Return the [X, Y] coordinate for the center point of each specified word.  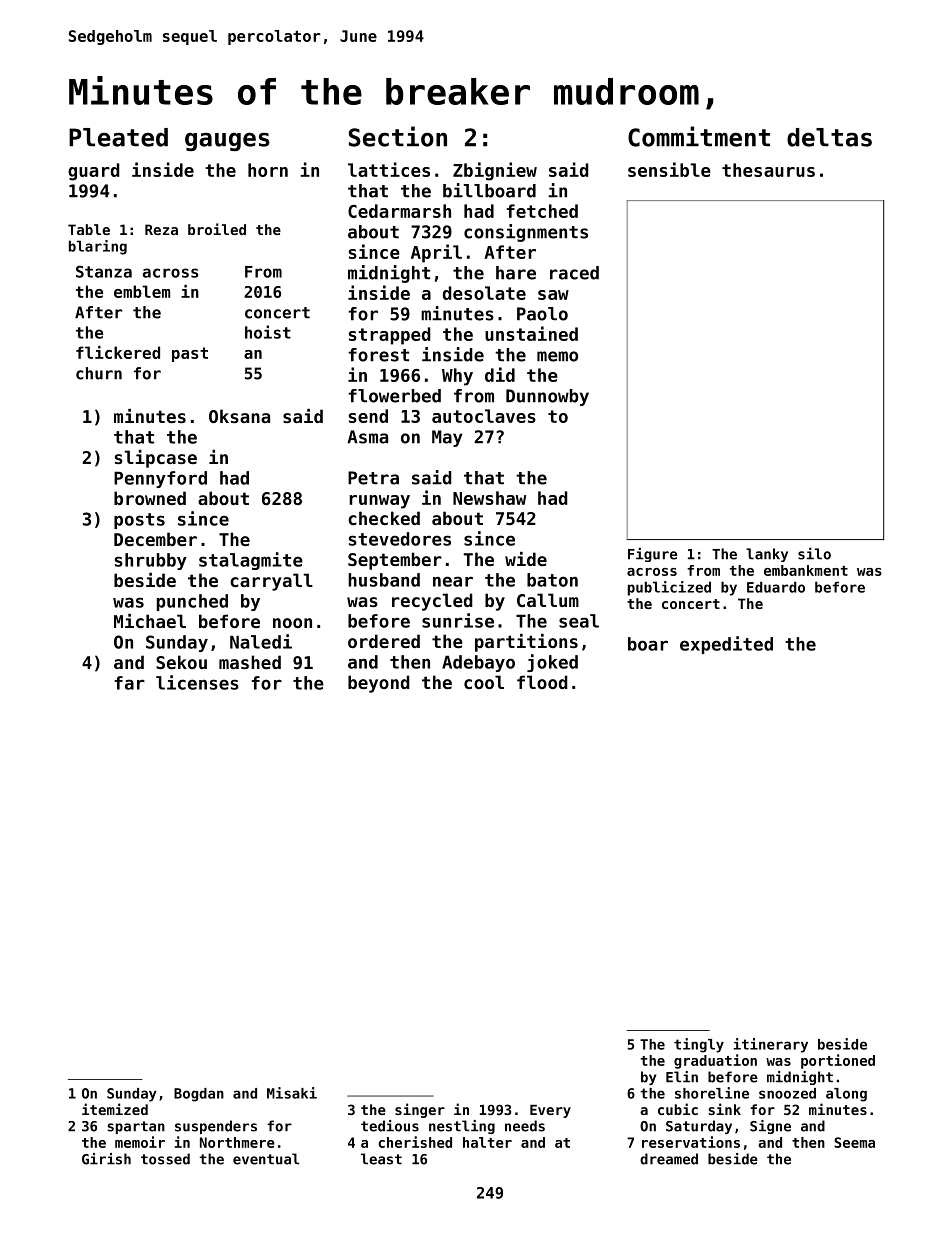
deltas [829, 137]
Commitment [699, 136]
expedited [726, 645]
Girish [106, 1159]
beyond [379, 684]
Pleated [118, 137]
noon [292, 623]
